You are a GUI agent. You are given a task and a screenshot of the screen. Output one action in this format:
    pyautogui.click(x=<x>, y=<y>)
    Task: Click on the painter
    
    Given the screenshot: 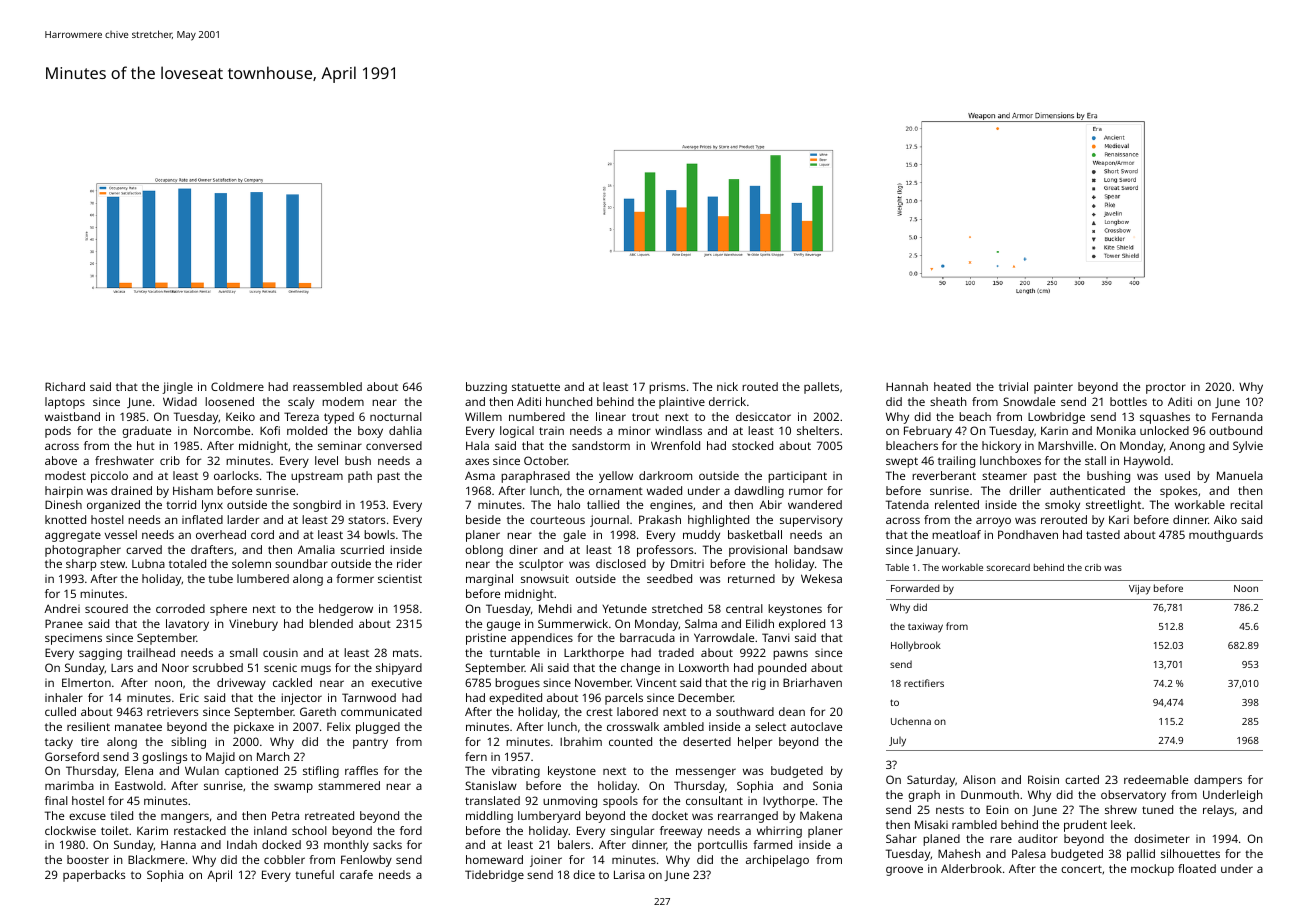 What is the action you would take?
    pyautogui.click(x=1053, y=388)
